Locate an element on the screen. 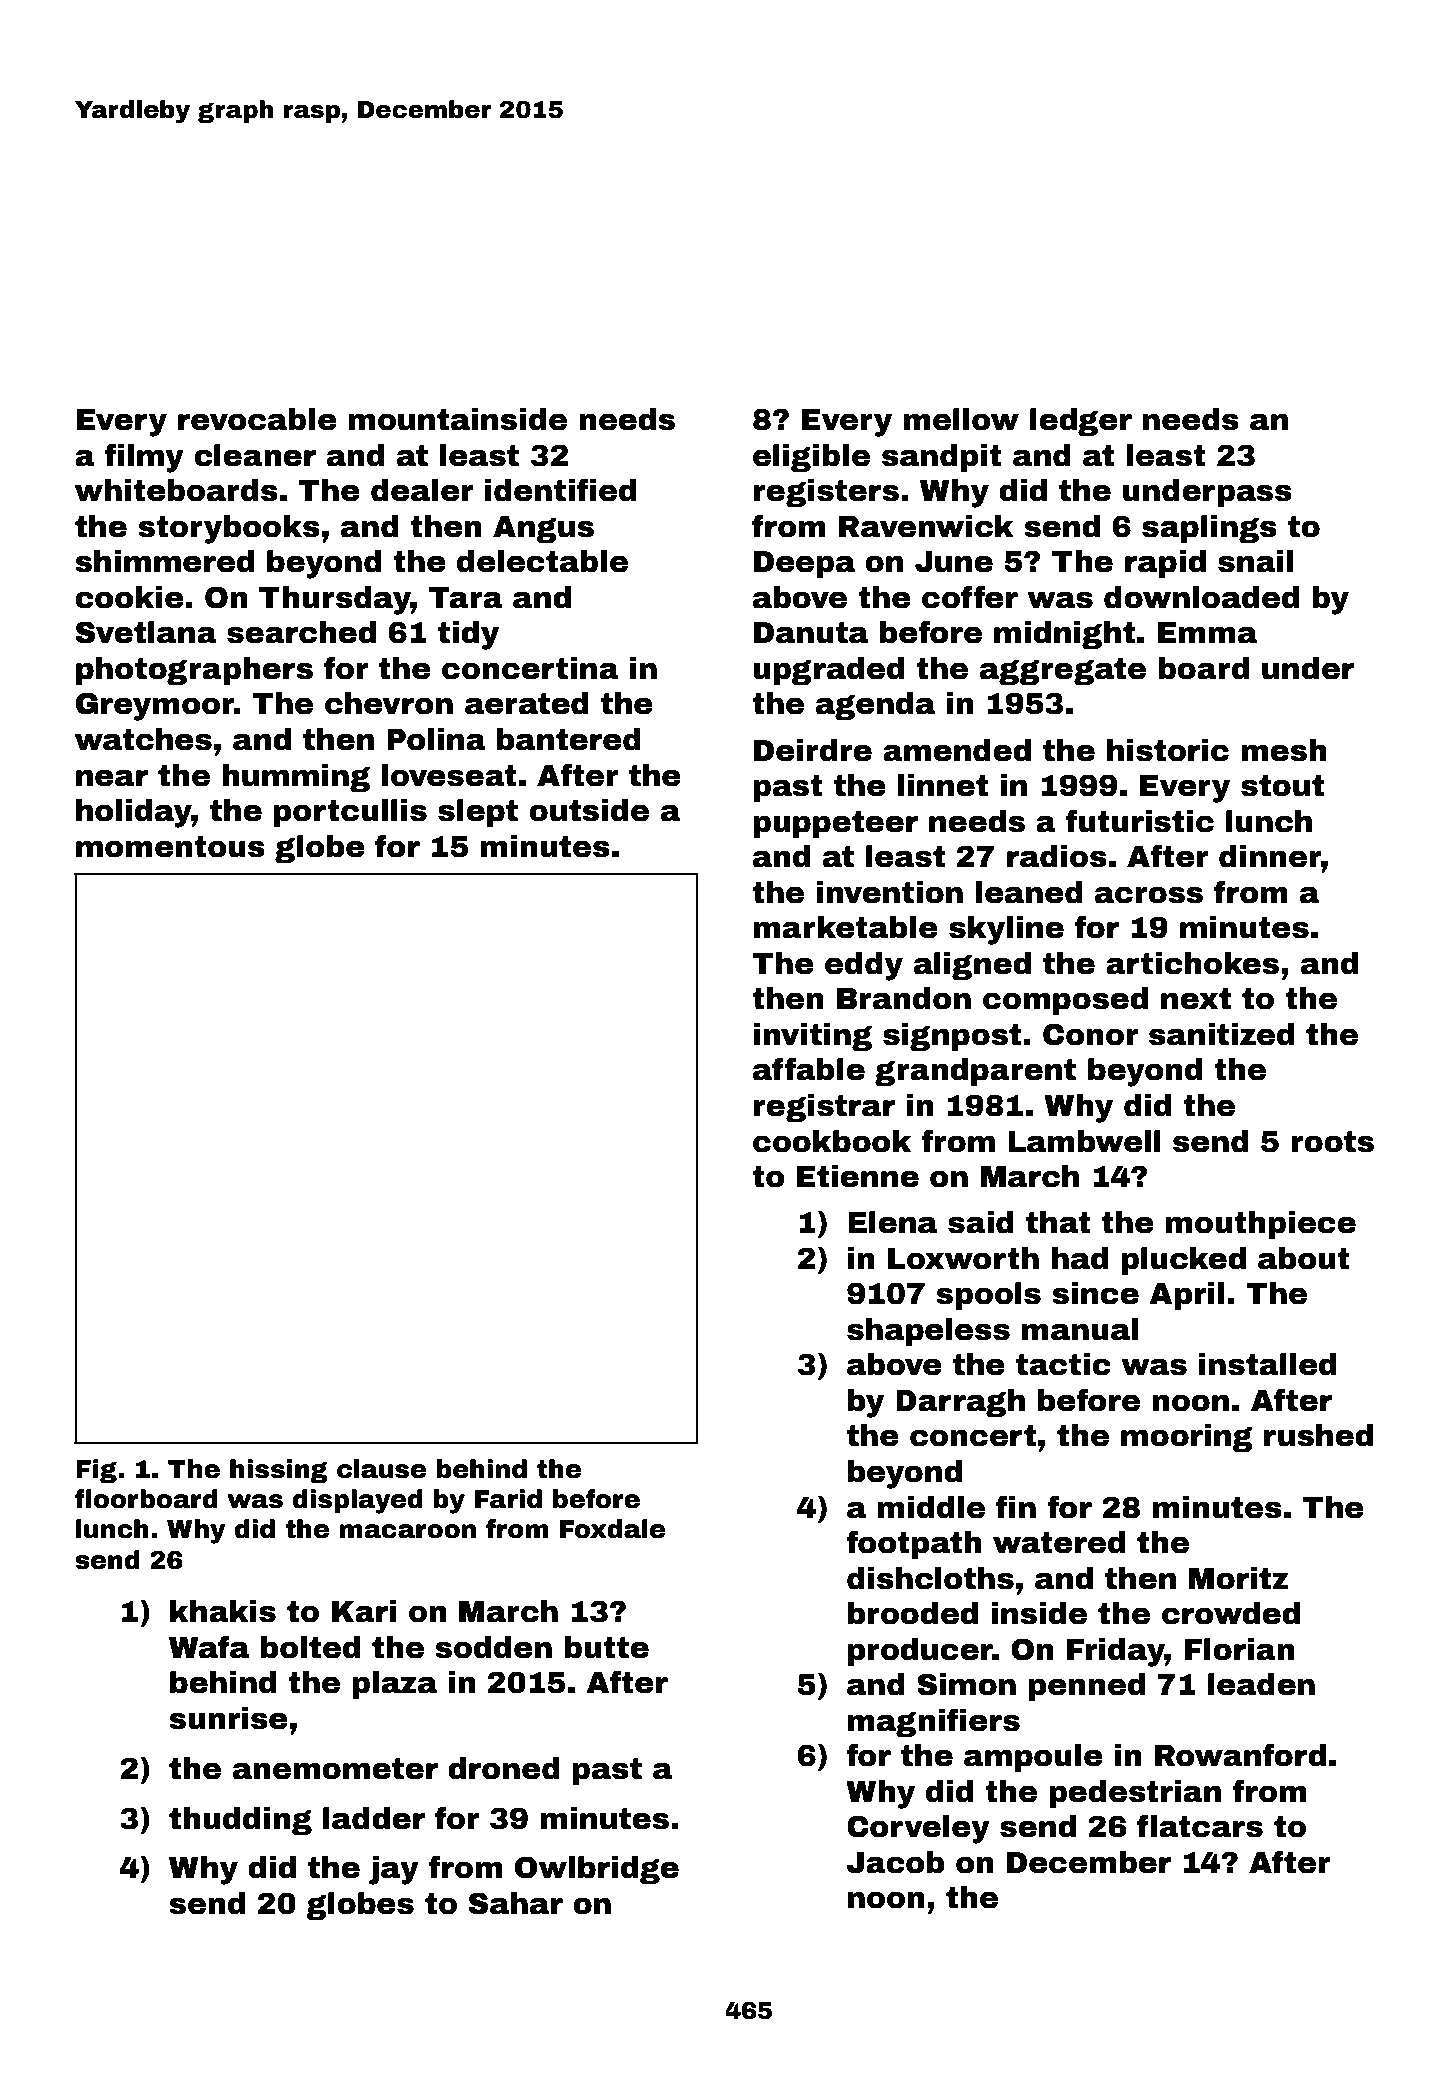 This screenshot has width=1450, height=2100. sunrise is located at coordinates (228, 1718).
